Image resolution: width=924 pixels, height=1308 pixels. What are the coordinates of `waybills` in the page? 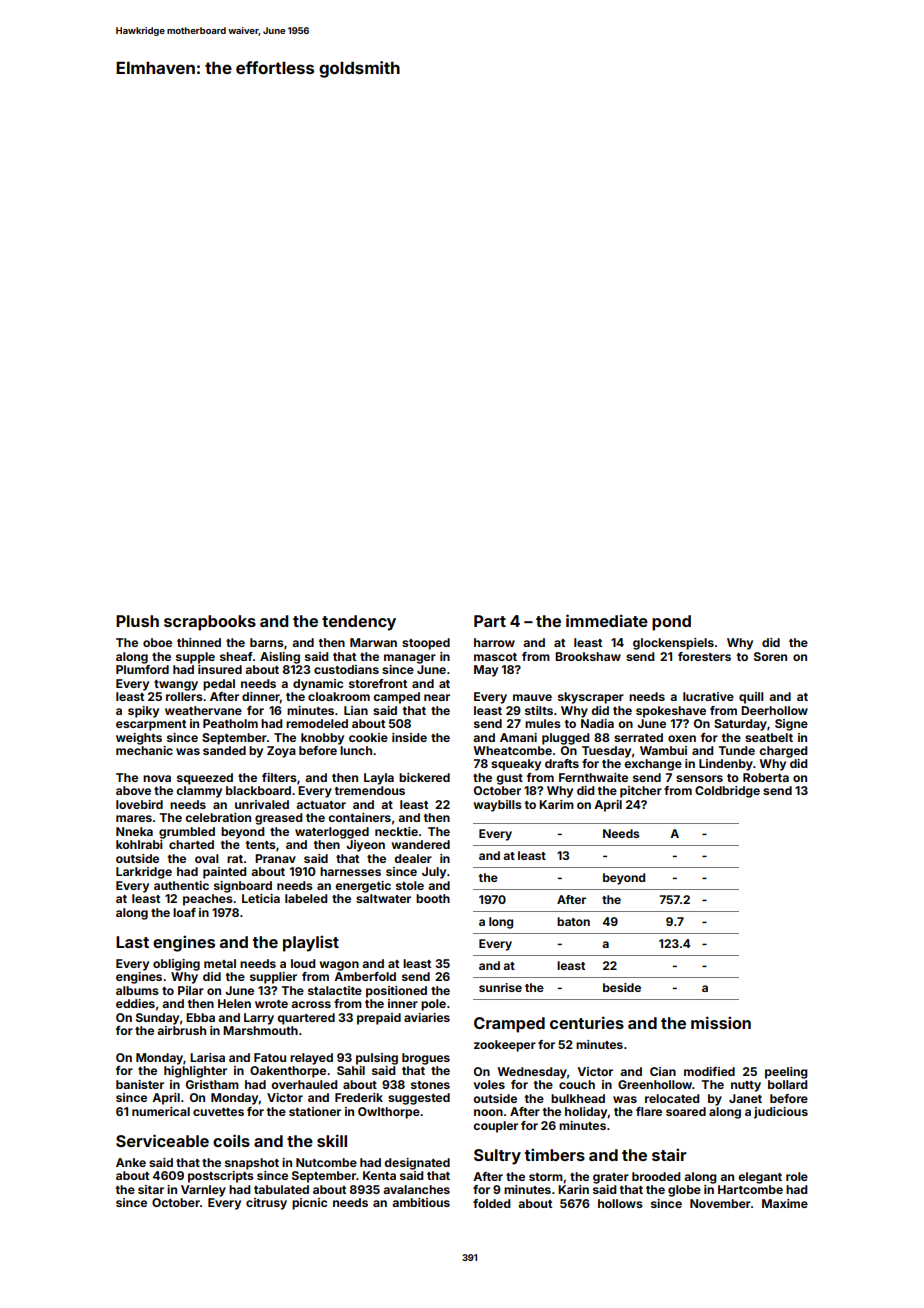 It's located at (497, 806).
